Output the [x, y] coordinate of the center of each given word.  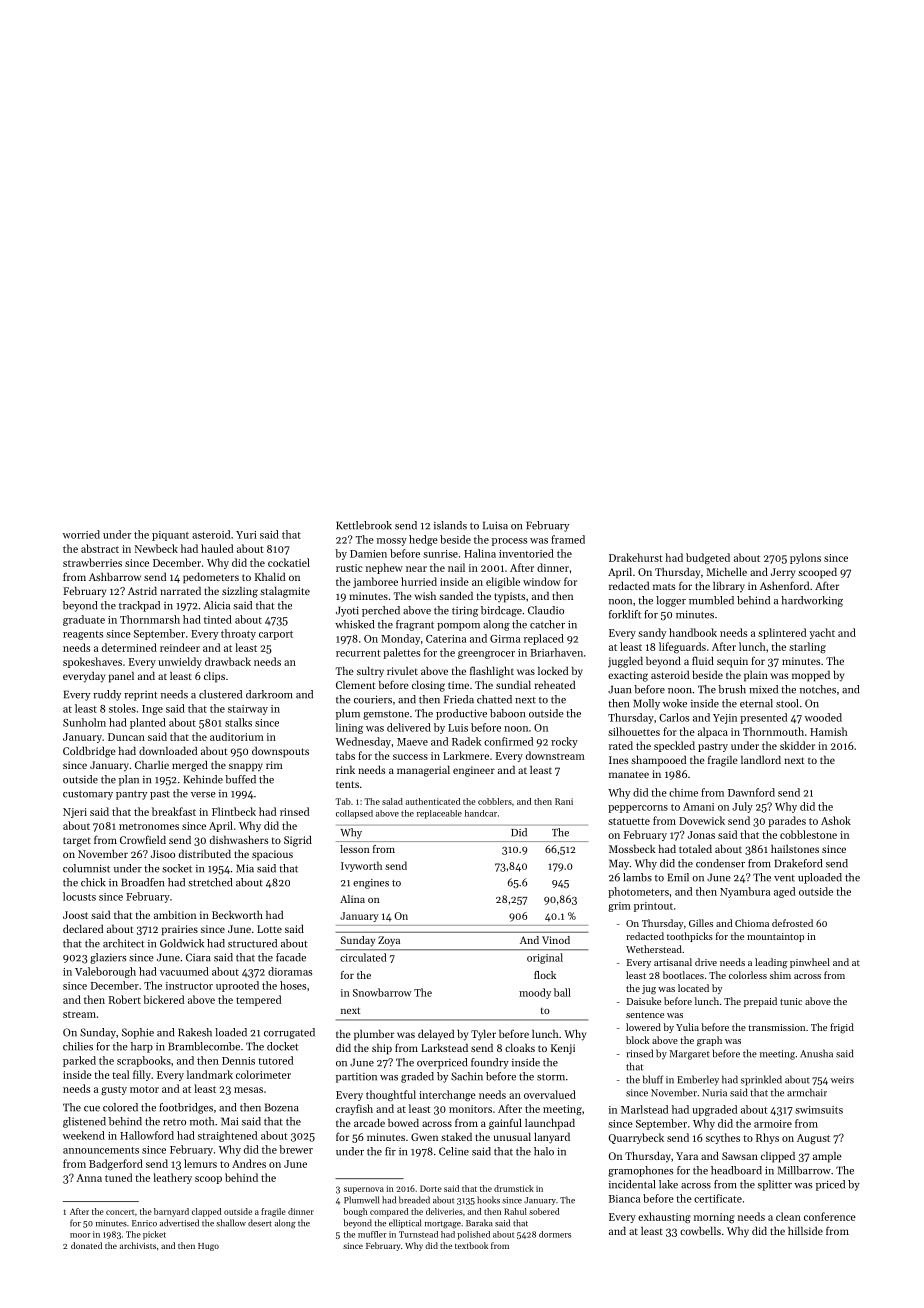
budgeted [708, 559]
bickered [163, 999]
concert [120, 1212]
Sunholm [84, 722]
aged [784, 892]
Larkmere [466, 755]
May [619, 864]
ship [382, 1049]
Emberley [698, 1080]
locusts [79, 896]
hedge [423, 540]
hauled [217, 548]
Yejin [725, 719]
